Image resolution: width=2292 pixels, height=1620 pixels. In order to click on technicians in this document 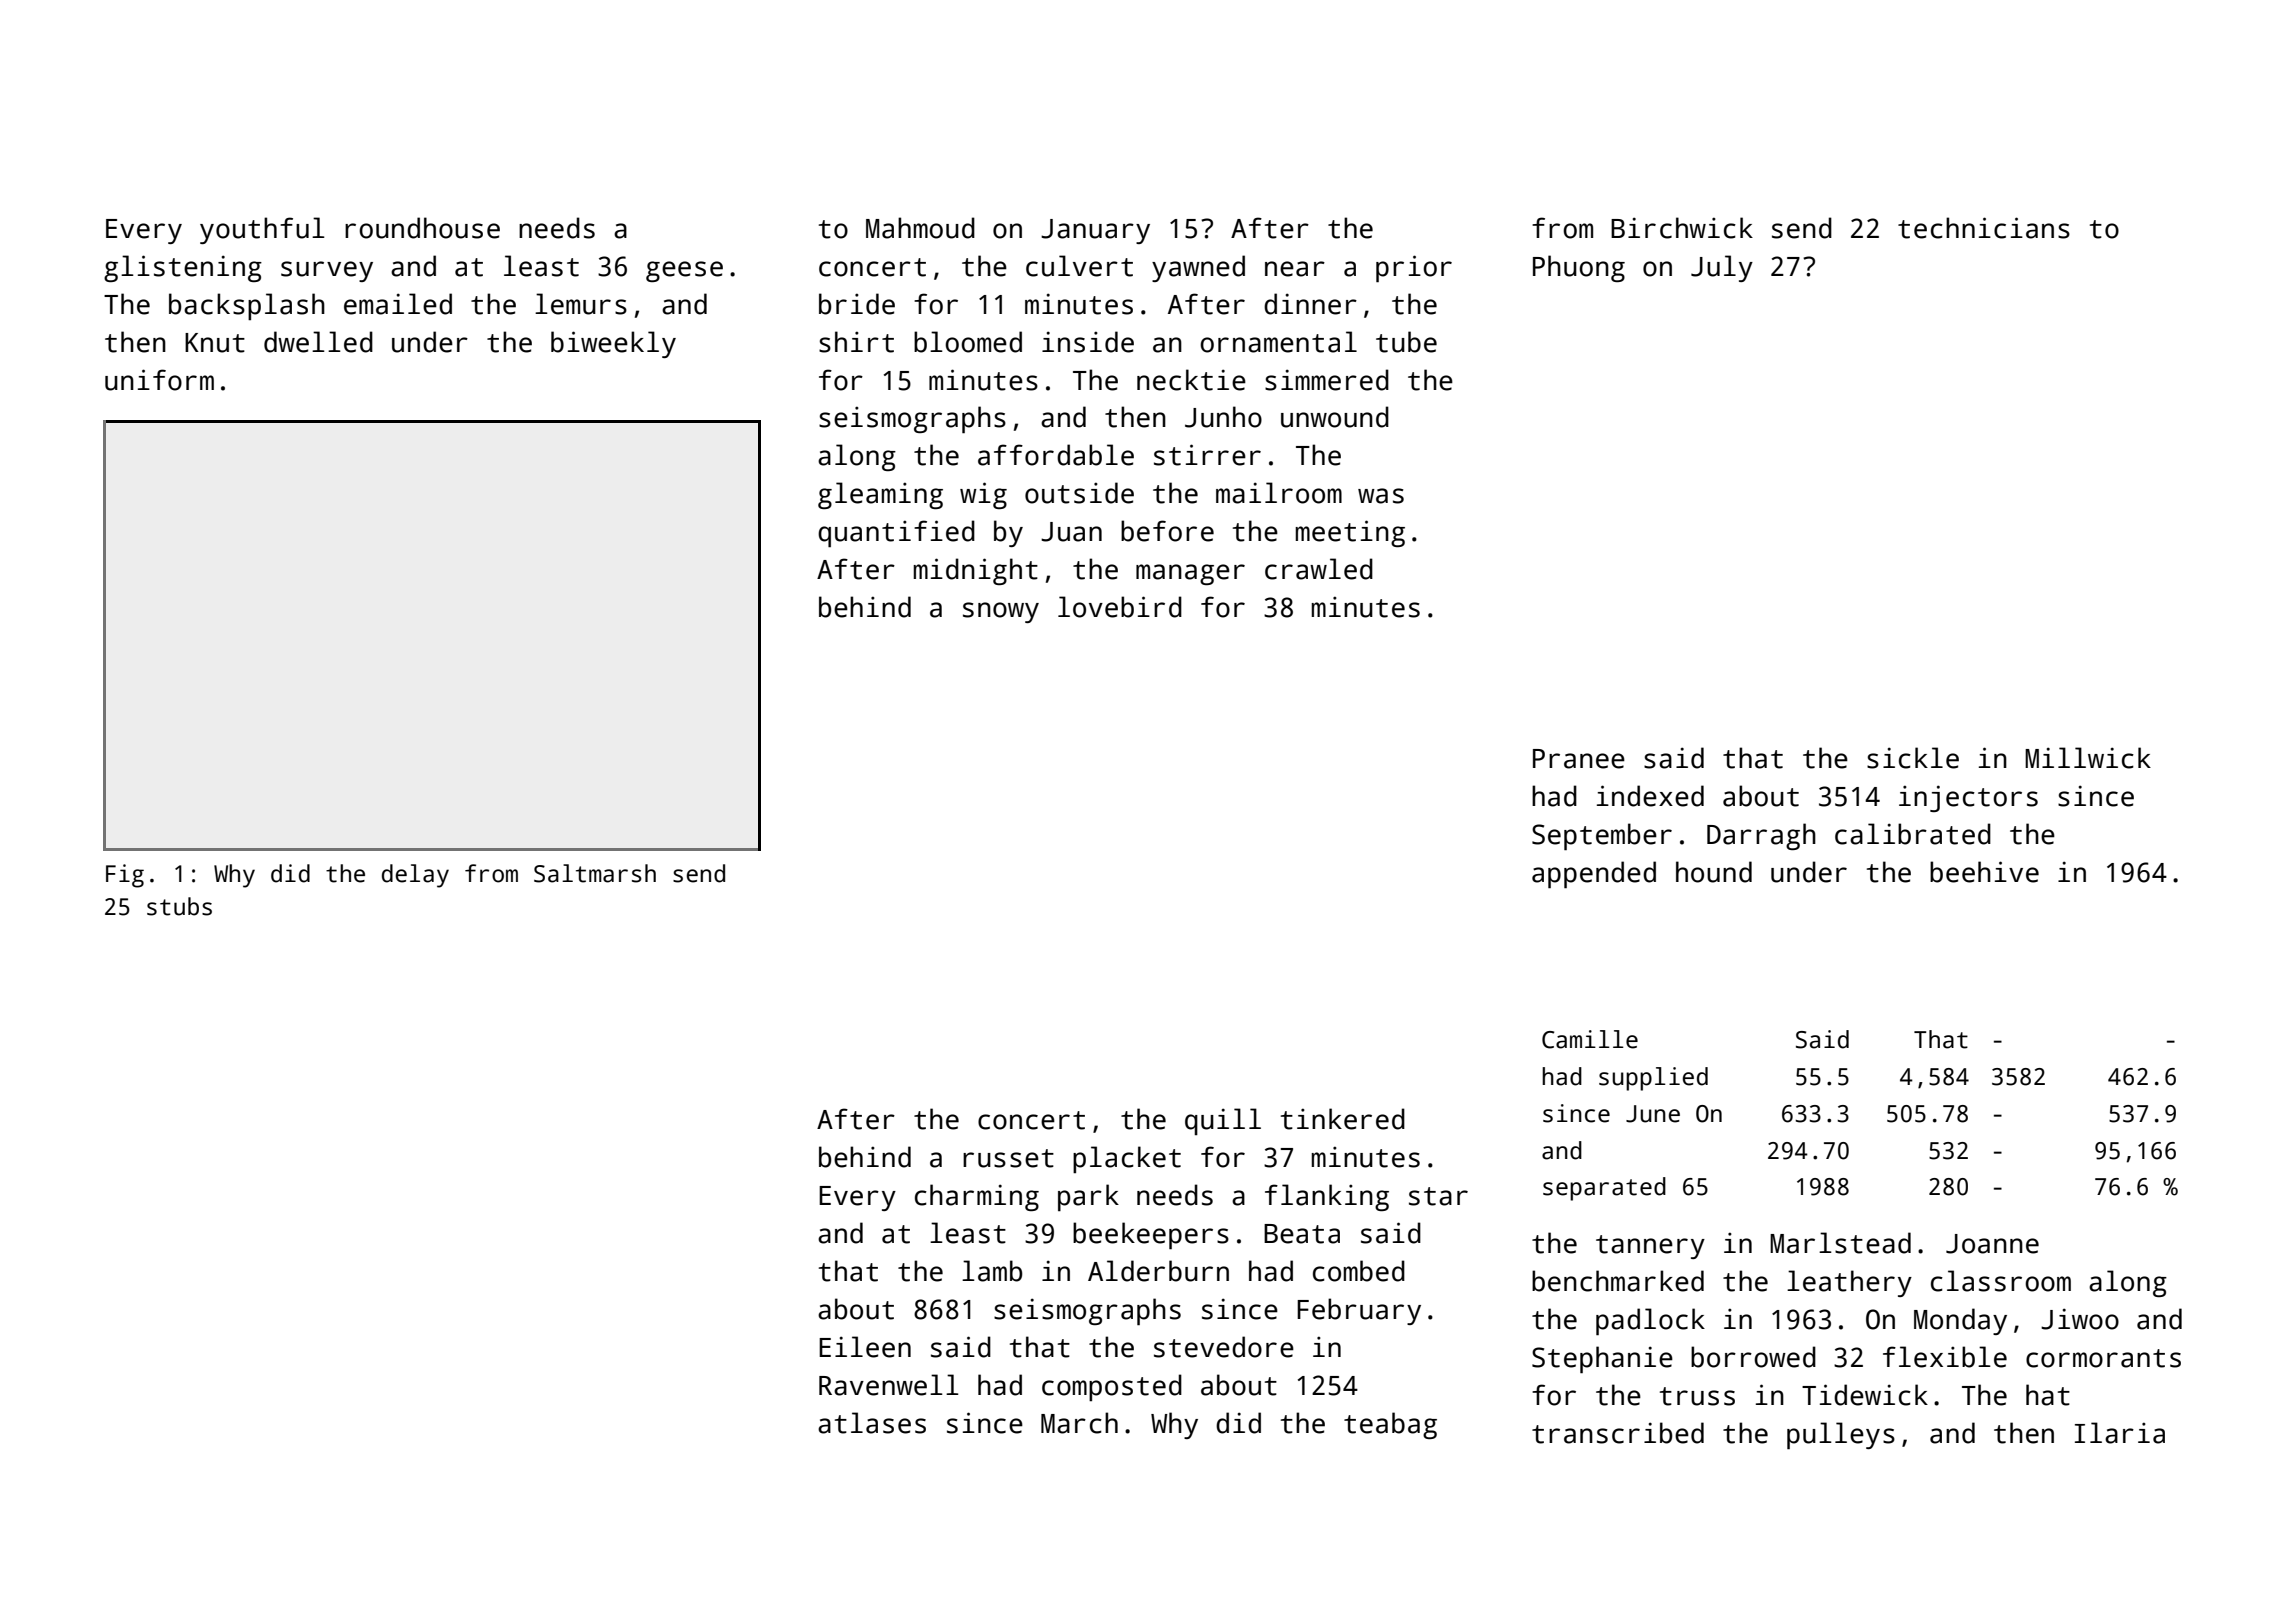, I will do `click(1984, 228)`.
